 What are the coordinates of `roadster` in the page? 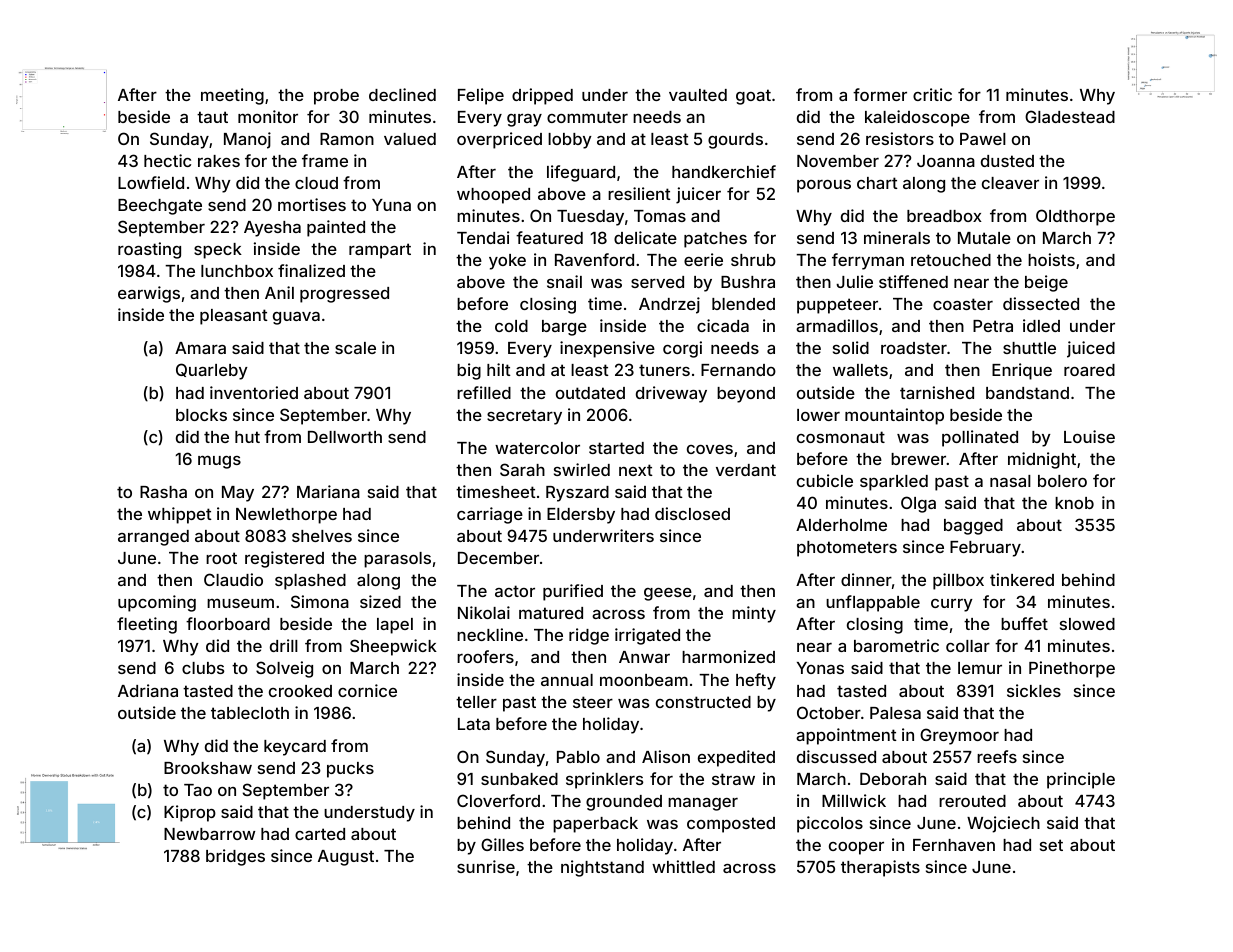 It's located at (914, 348).
